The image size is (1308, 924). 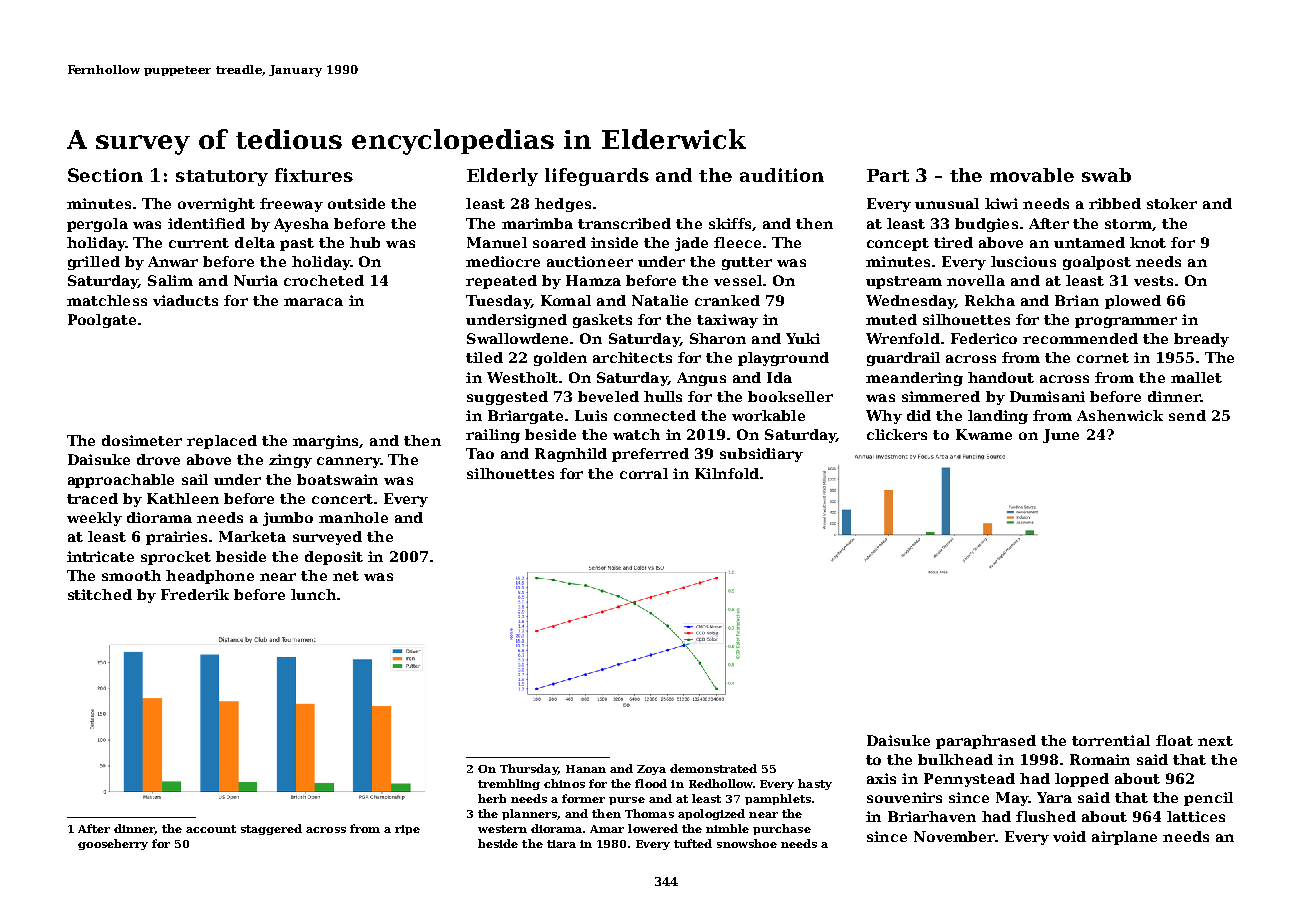 I want to click on gooseberry, so click(x=113, y=844).
